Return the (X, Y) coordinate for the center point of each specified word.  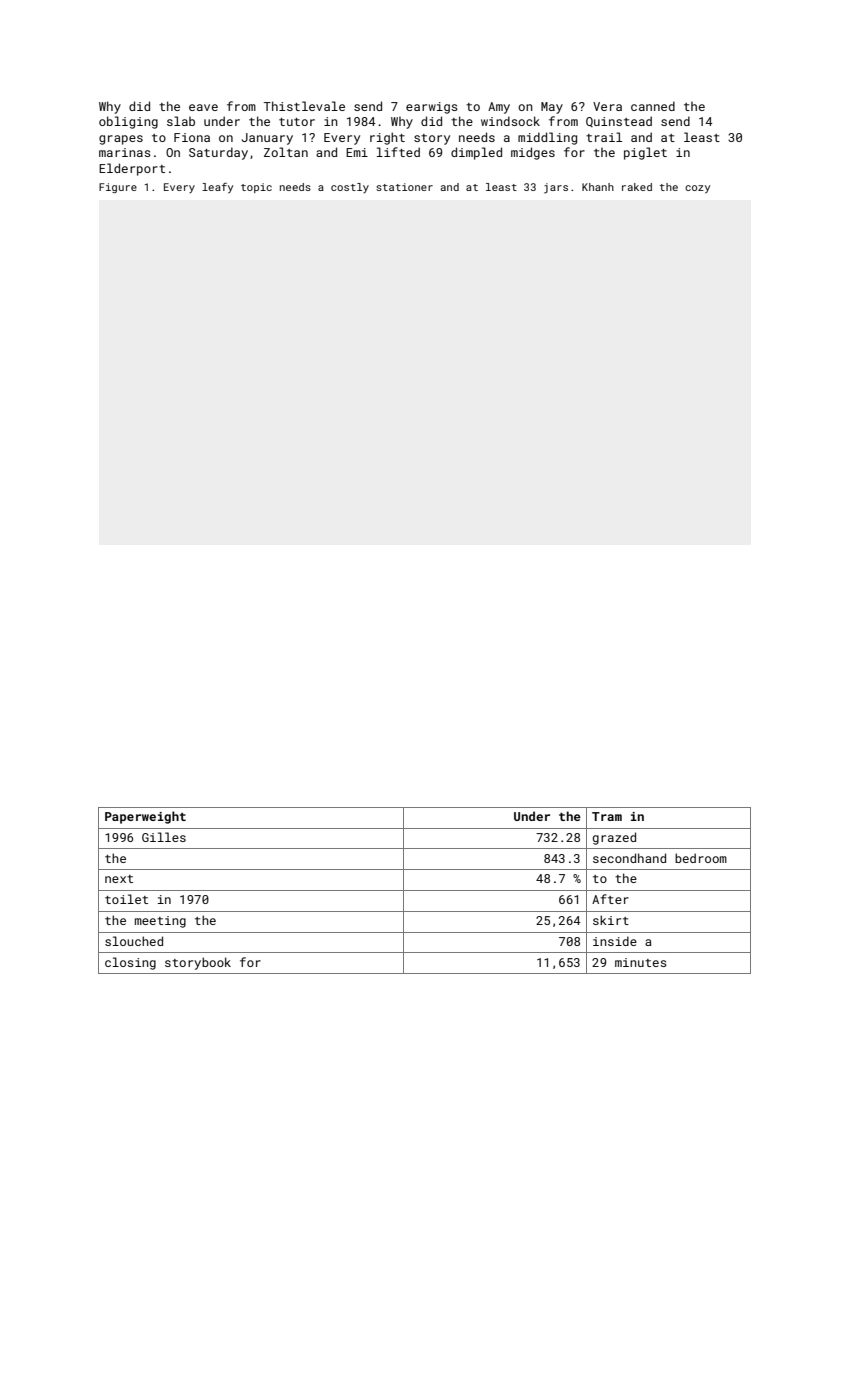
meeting (160, 922)
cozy (697, 189)
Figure (118, 188)
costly (350, 188)
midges (533, 153)
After (610, 899)
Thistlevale (304, 106)
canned (653, 106)
